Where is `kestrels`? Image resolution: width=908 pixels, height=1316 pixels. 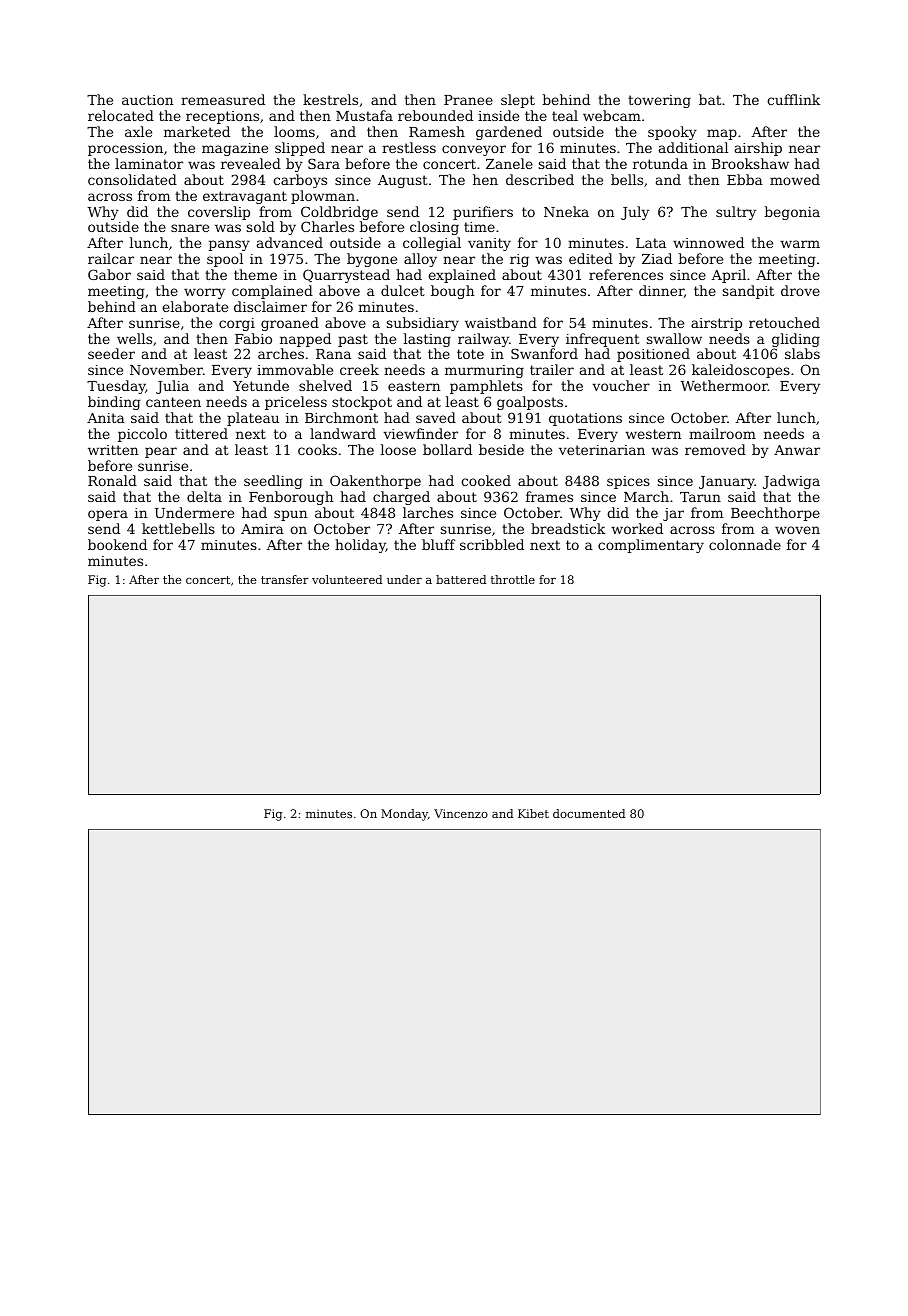 kestrels is located at coordinates (330, 99).
